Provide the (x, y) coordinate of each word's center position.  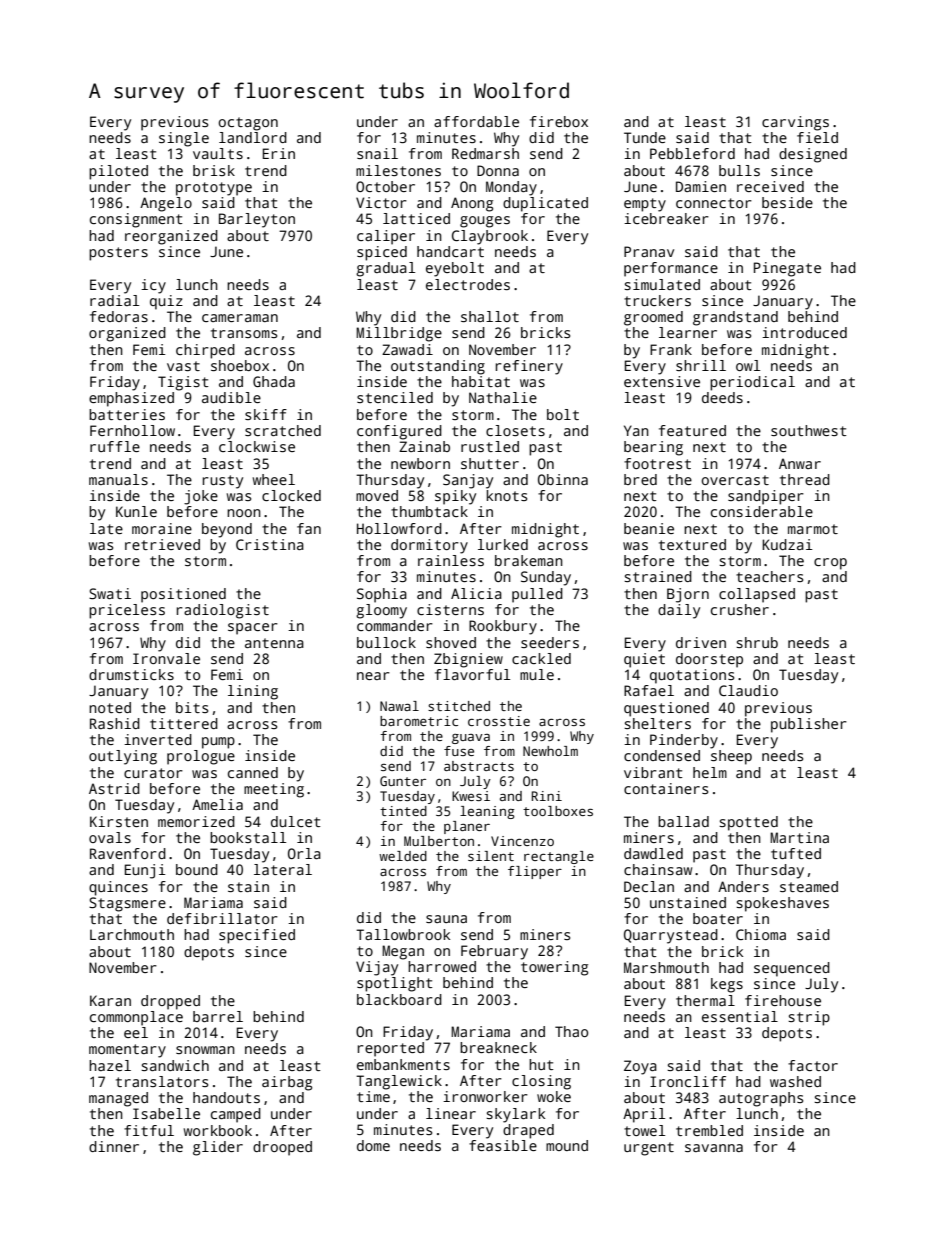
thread (805, 479)
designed (813, 155)
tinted (403, 811)
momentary (127, 1051)
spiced (382, 253)
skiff (266, 414)
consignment (136, 220)
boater (718, 918)
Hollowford (399, 528)
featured (692, 430)
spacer (253, 629)
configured (399, 432)
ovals (110, 837)
